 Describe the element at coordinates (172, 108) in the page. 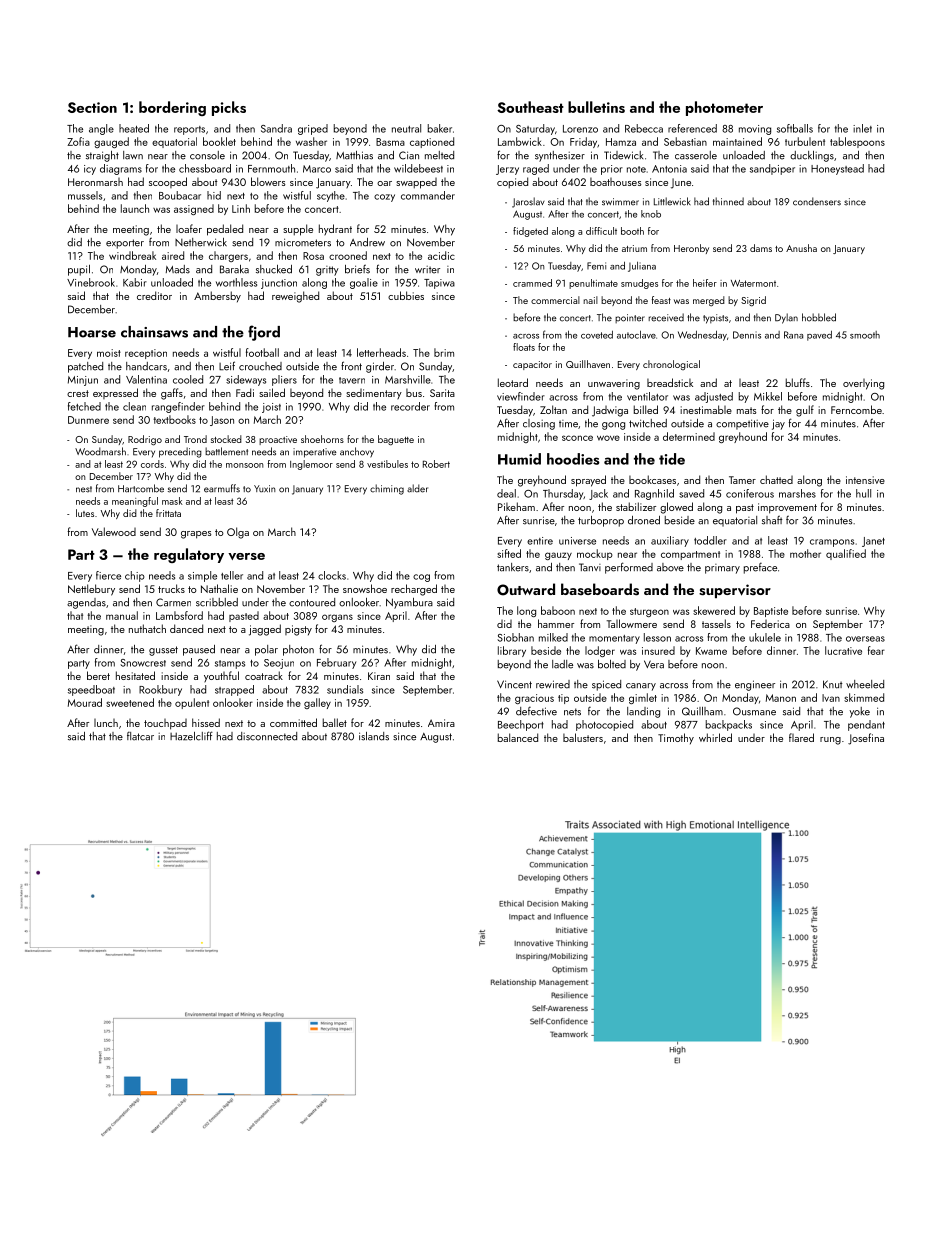

I see `bordering` at that location.
